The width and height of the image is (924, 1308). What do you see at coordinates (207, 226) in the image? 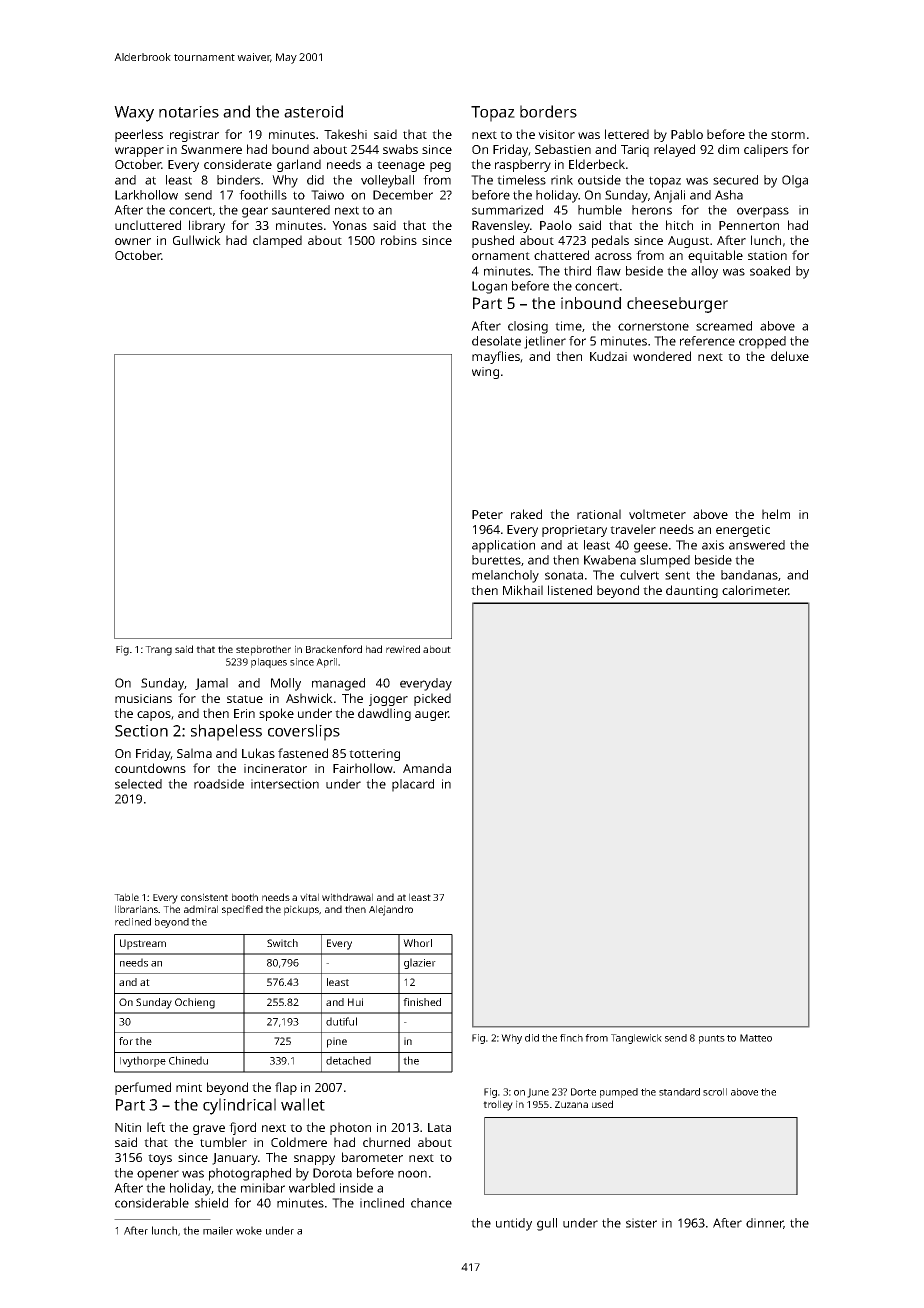
I see `library` at bounding box center [207, 226].
